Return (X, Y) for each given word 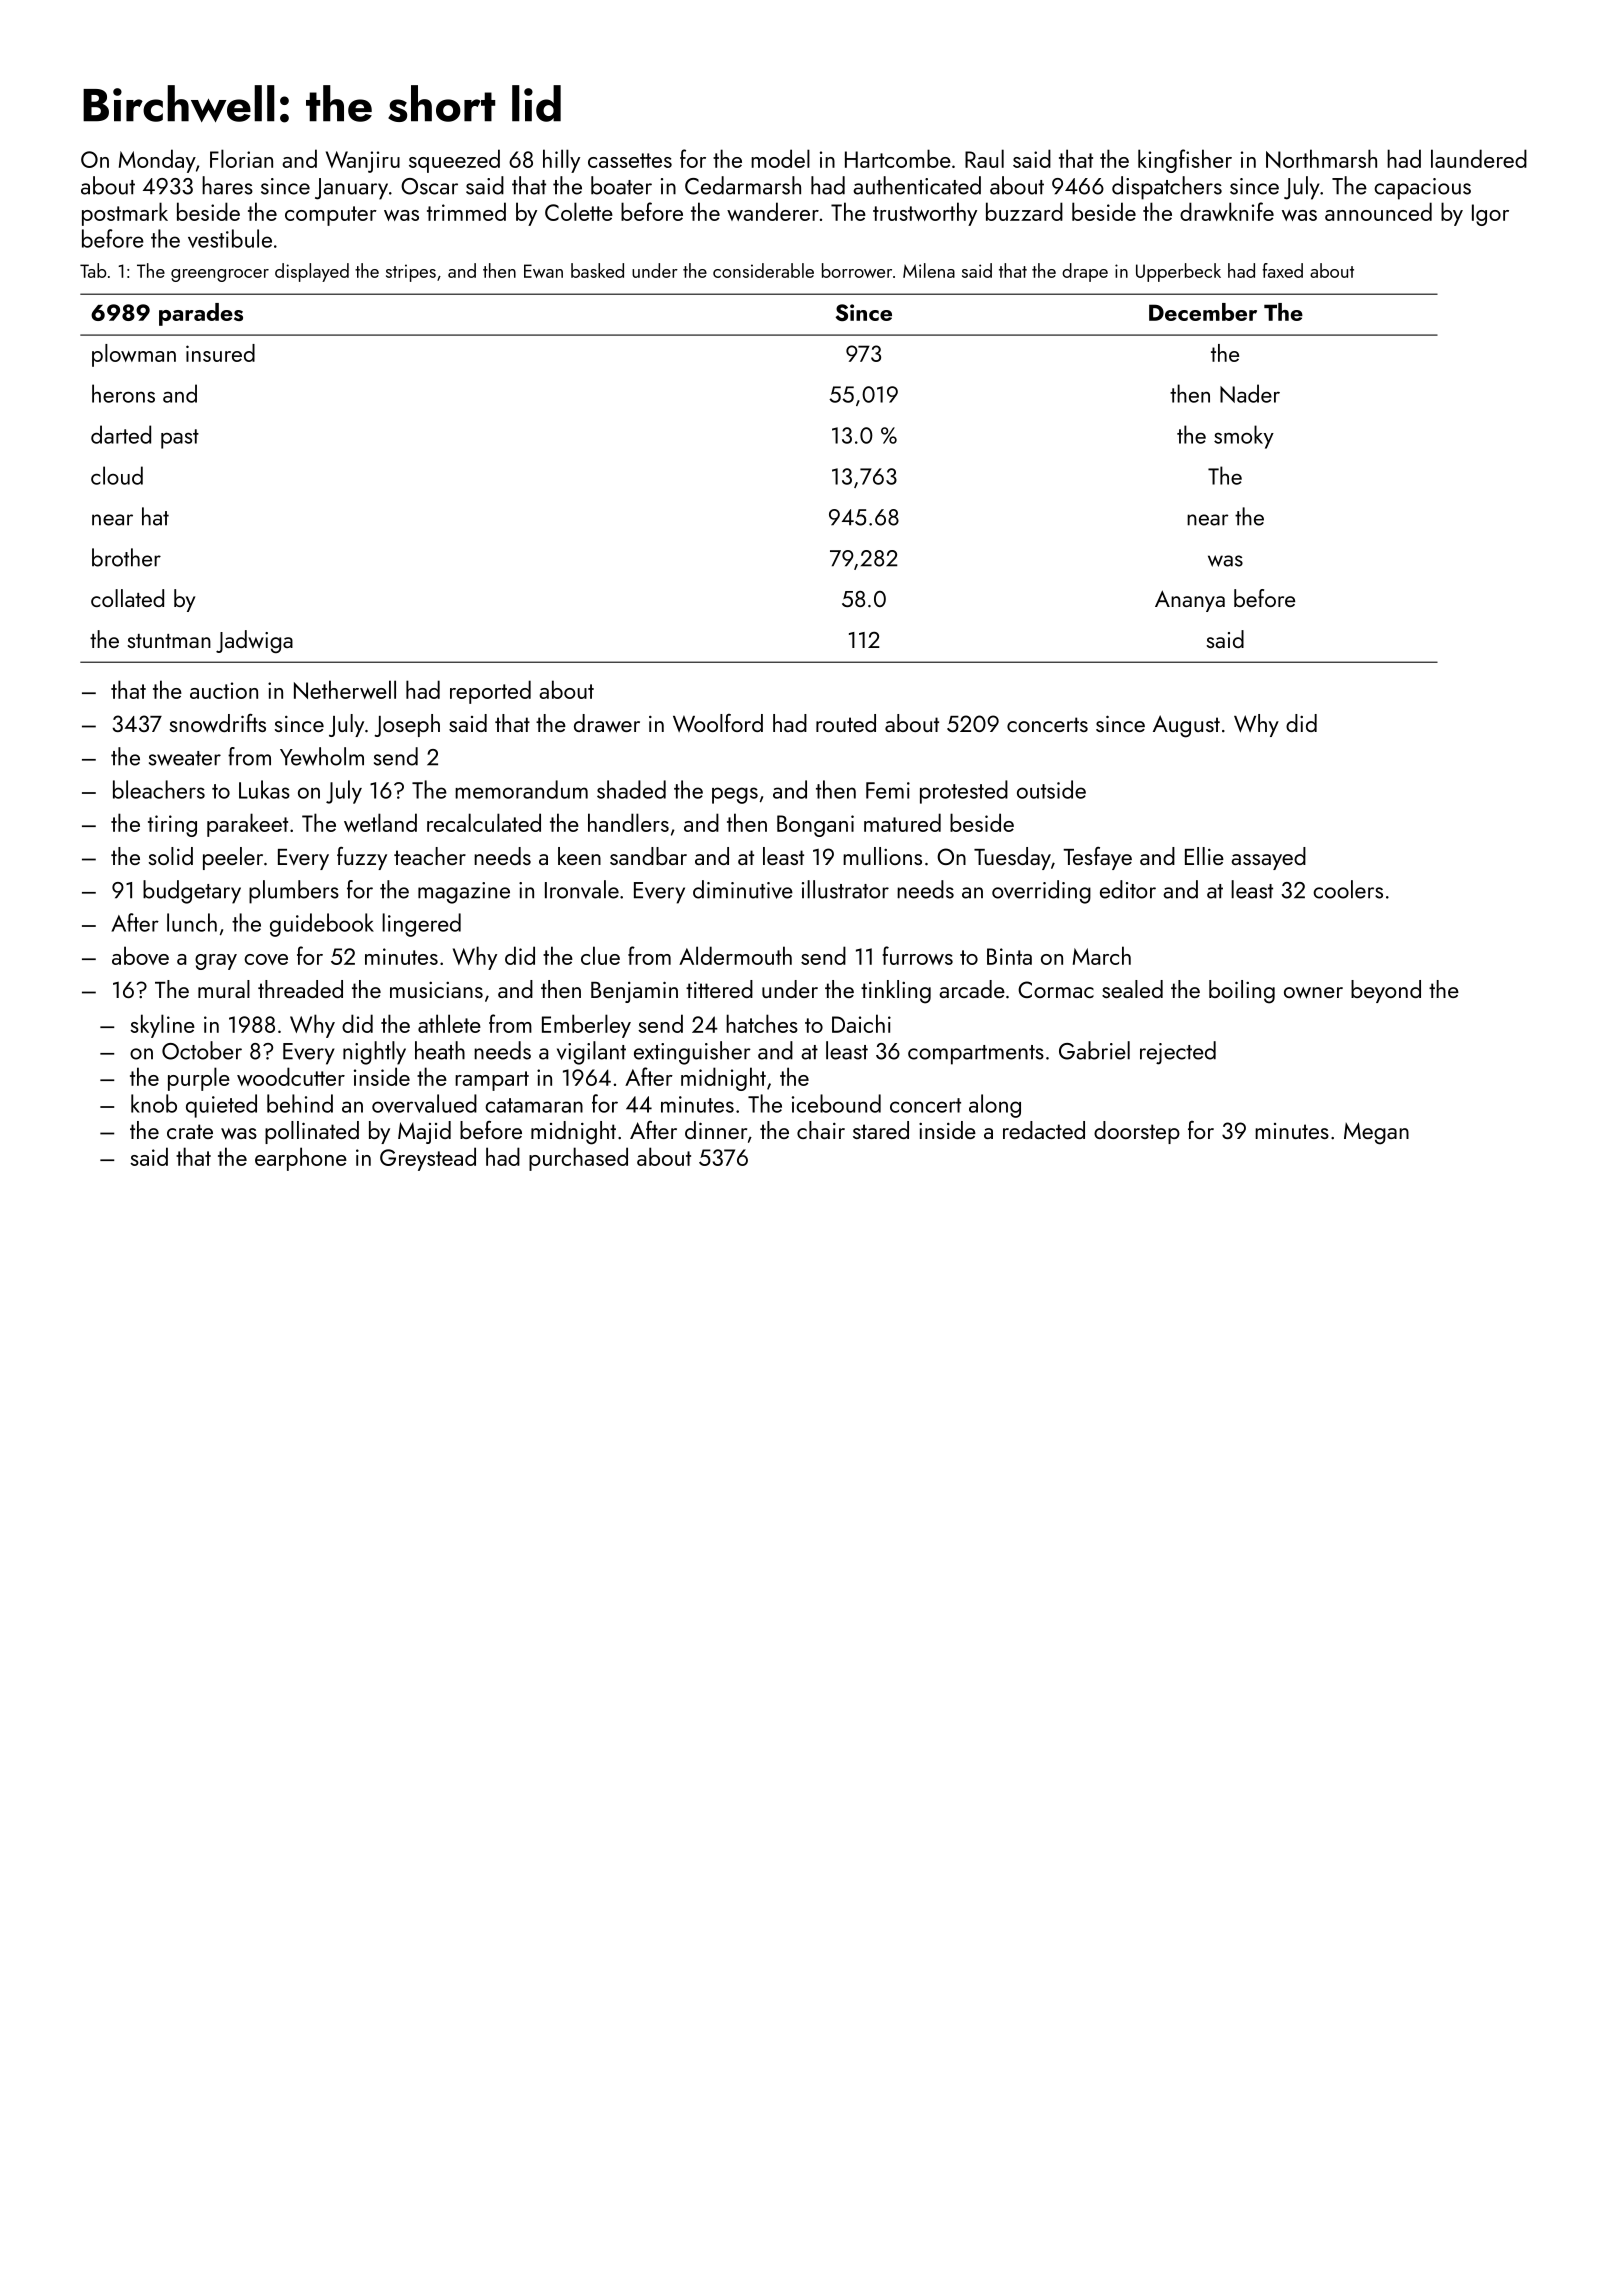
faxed (1283, 270)
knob (154, 1103)
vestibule (230, 238)
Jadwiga (254, 641)
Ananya (1190, 601)
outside (1051, 789)
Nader (1250, 393)
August (1186, 726)
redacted (1044, 1130)
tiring (172, 826)
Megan (1376, 1133)
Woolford (718, 723)
